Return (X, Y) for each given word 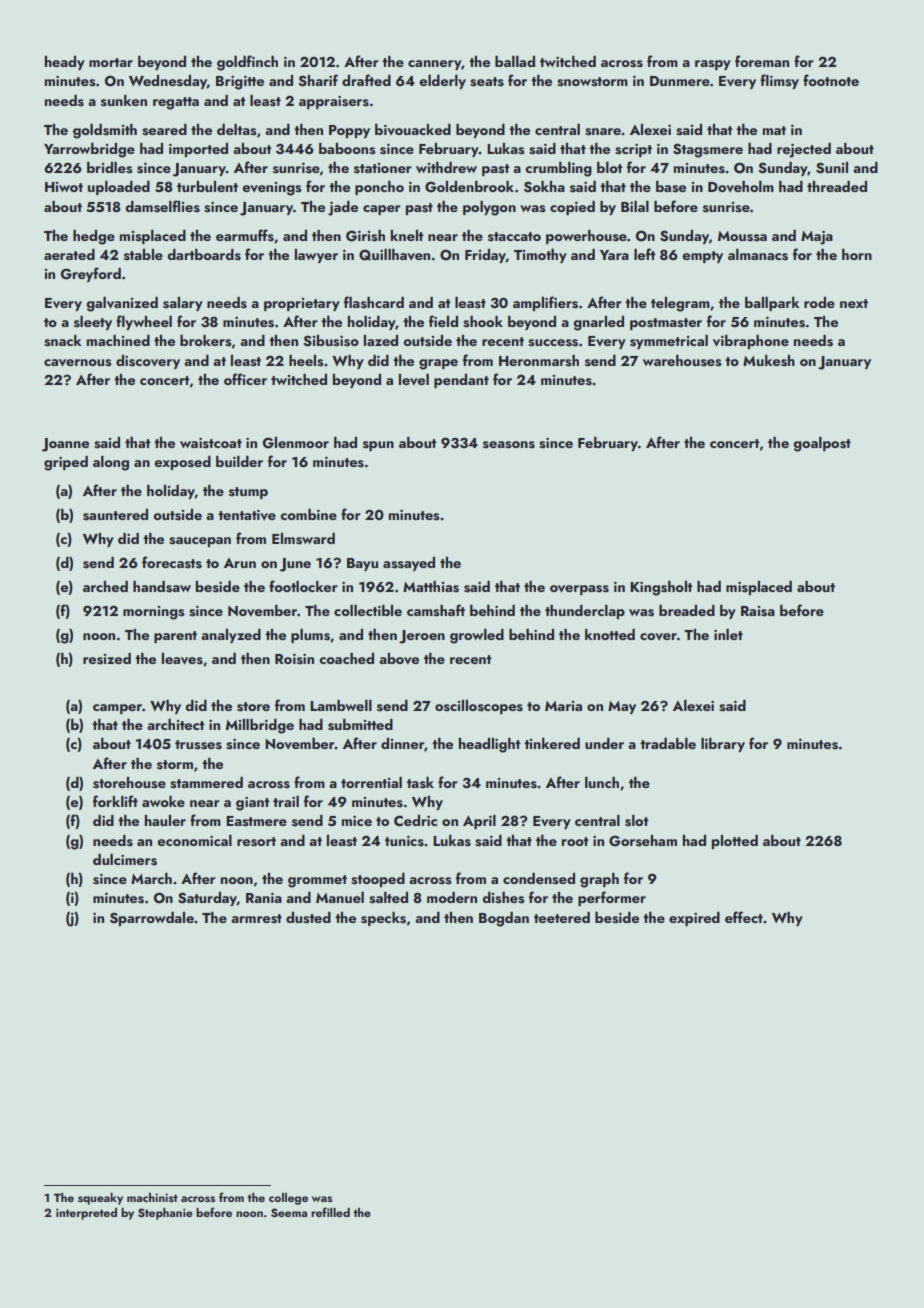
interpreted (86, 1214)
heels (306, 361)
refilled (330, 1212)
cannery (434, 65)
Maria (563, 706)
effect (744, 917)
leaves (182, 659)
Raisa (758, 611)
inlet (728, 634)
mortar (111, 62)
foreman (762, 61)
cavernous (78, 363)
